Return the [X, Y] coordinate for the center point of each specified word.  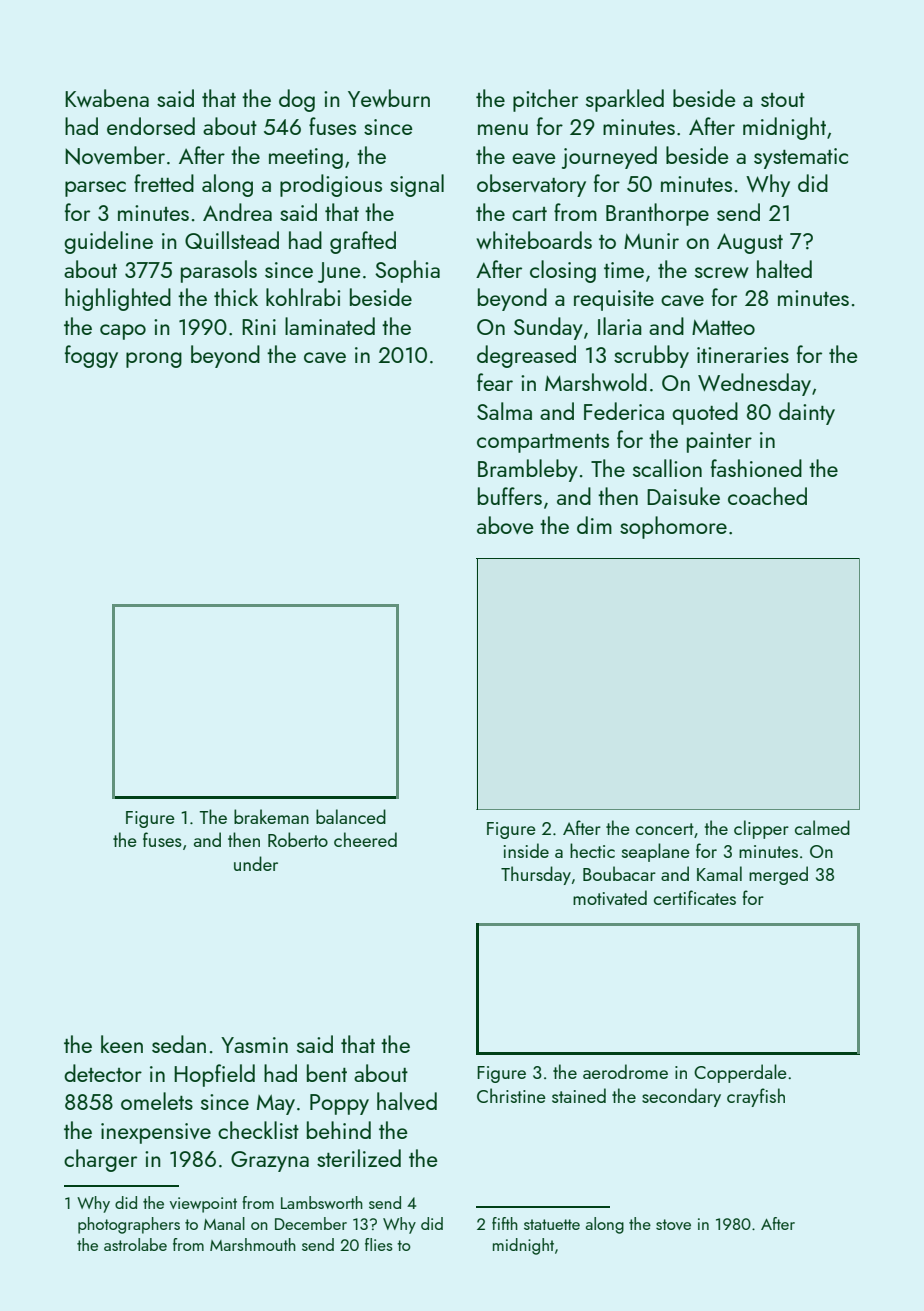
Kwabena [107, 98]
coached [767, 496]
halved [407, 1101]
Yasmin [254, 1045]
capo [123, 332]
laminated [330, 326]
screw [722, 272]
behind [339, 1130]
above [505, 525]
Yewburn [389, 98]
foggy [91, 356]
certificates [695, 897]
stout [783, 100]
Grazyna [270, 1161]
